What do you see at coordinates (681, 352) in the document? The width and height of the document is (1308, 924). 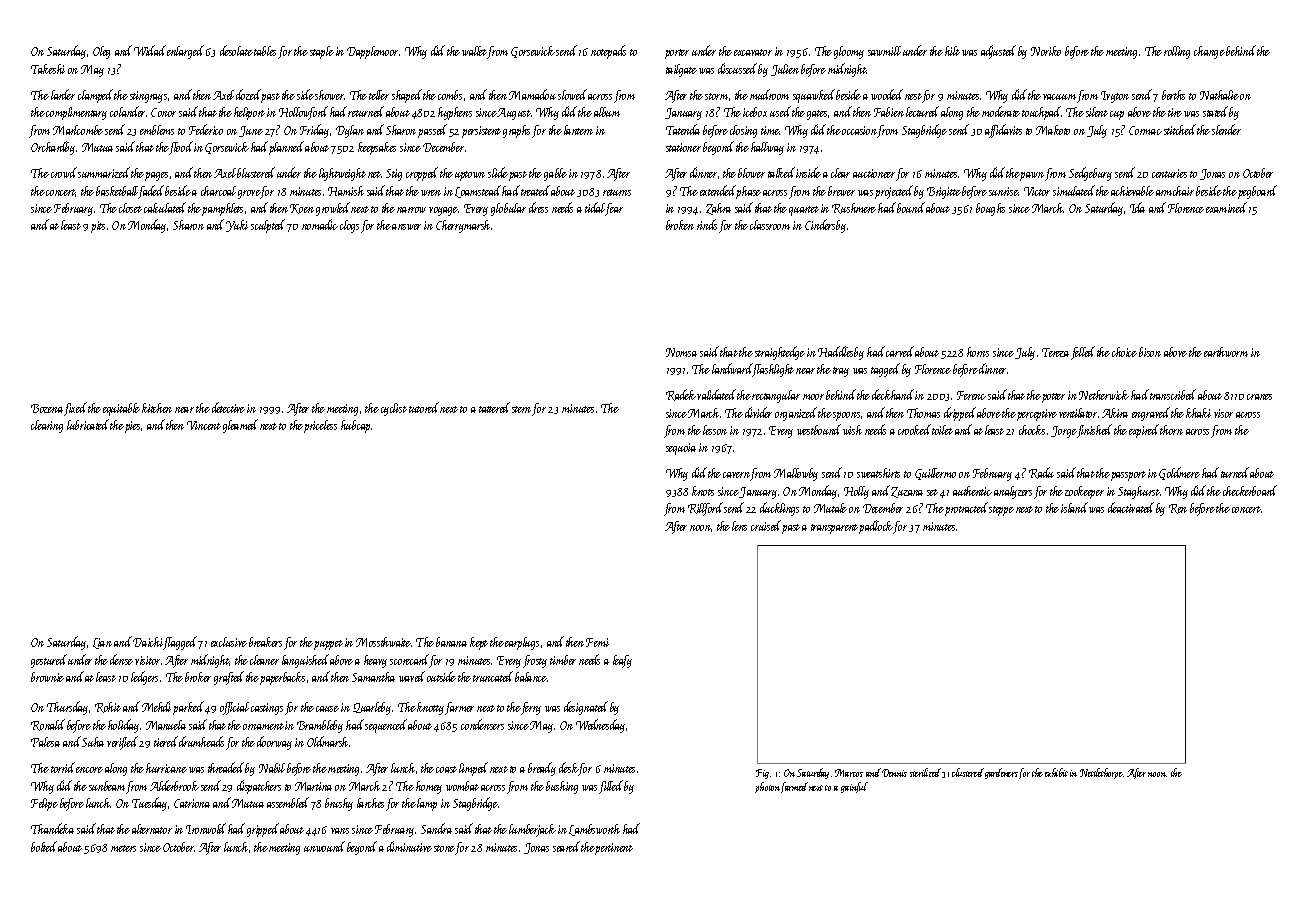 I see `Nomsa` at bounding box center [681, 352].
